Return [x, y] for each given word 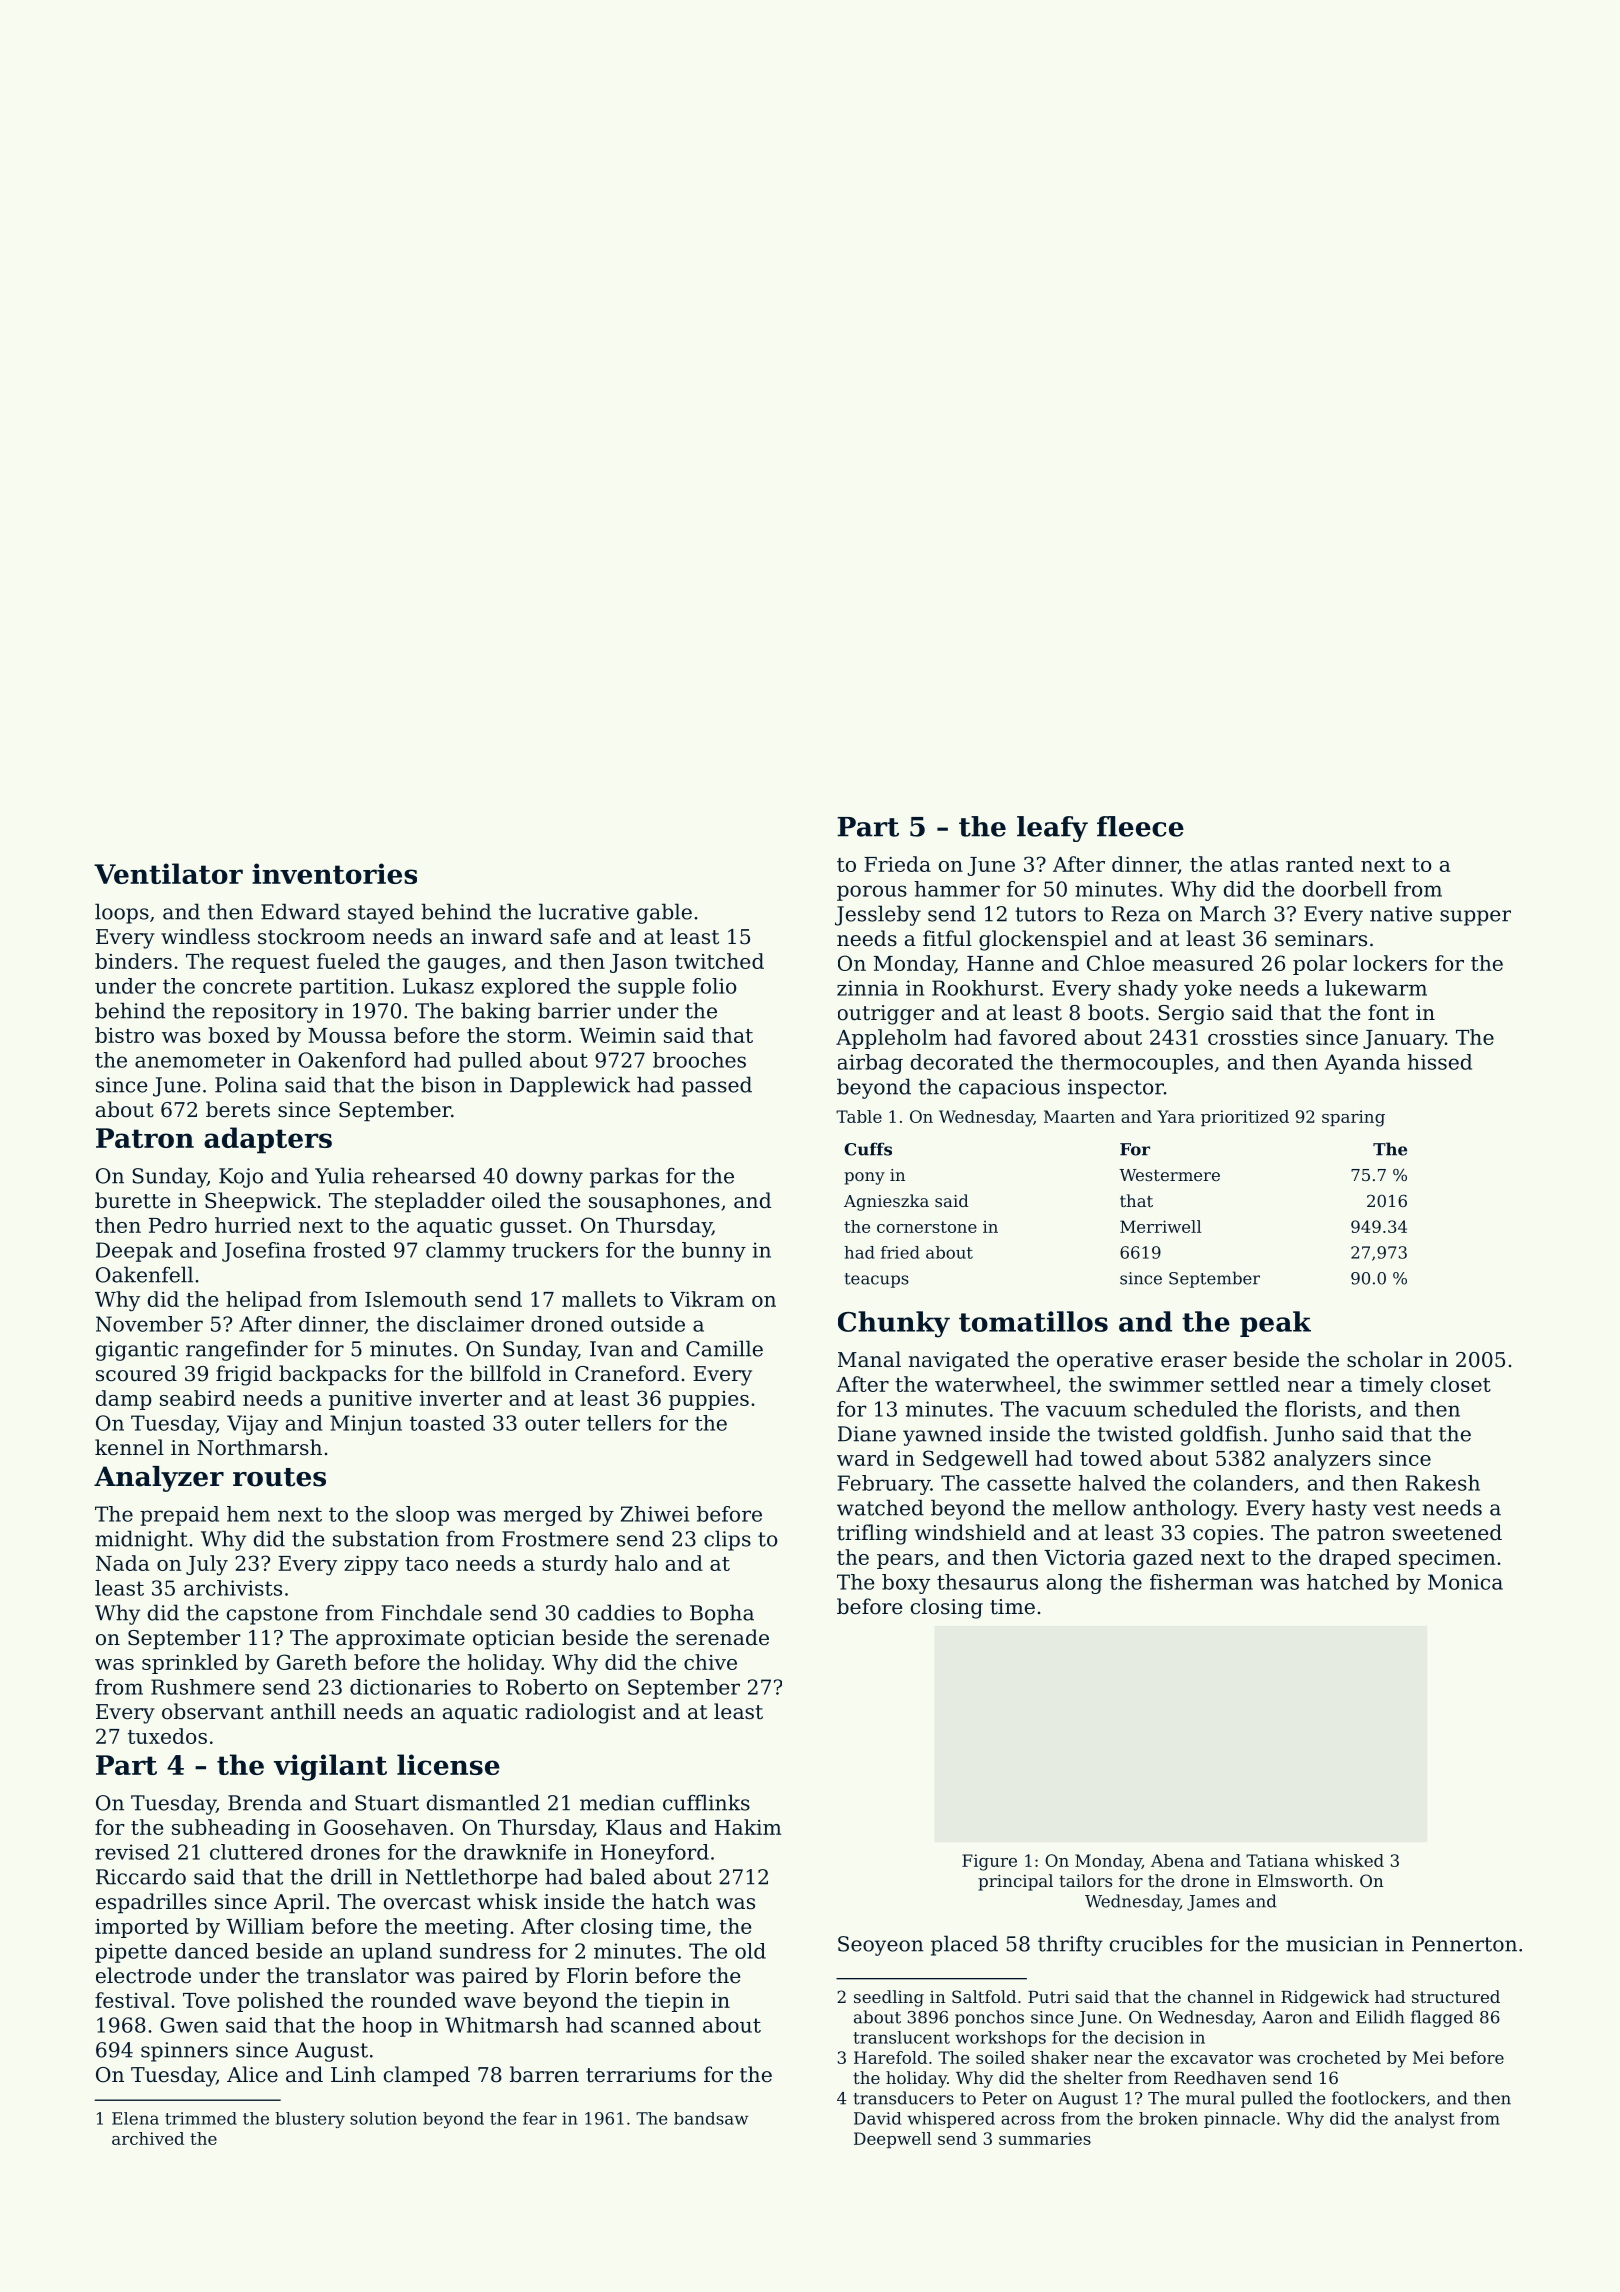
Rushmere [203, 1687]
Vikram [707, 1299]
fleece [1140, 826]
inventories [334, 873]
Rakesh [1442, 1483]
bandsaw [711, 2118]
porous [872, 893]
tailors [1085, 1880]
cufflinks [706, 1802]
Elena [135, 2118]
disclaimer [470, 1324]
